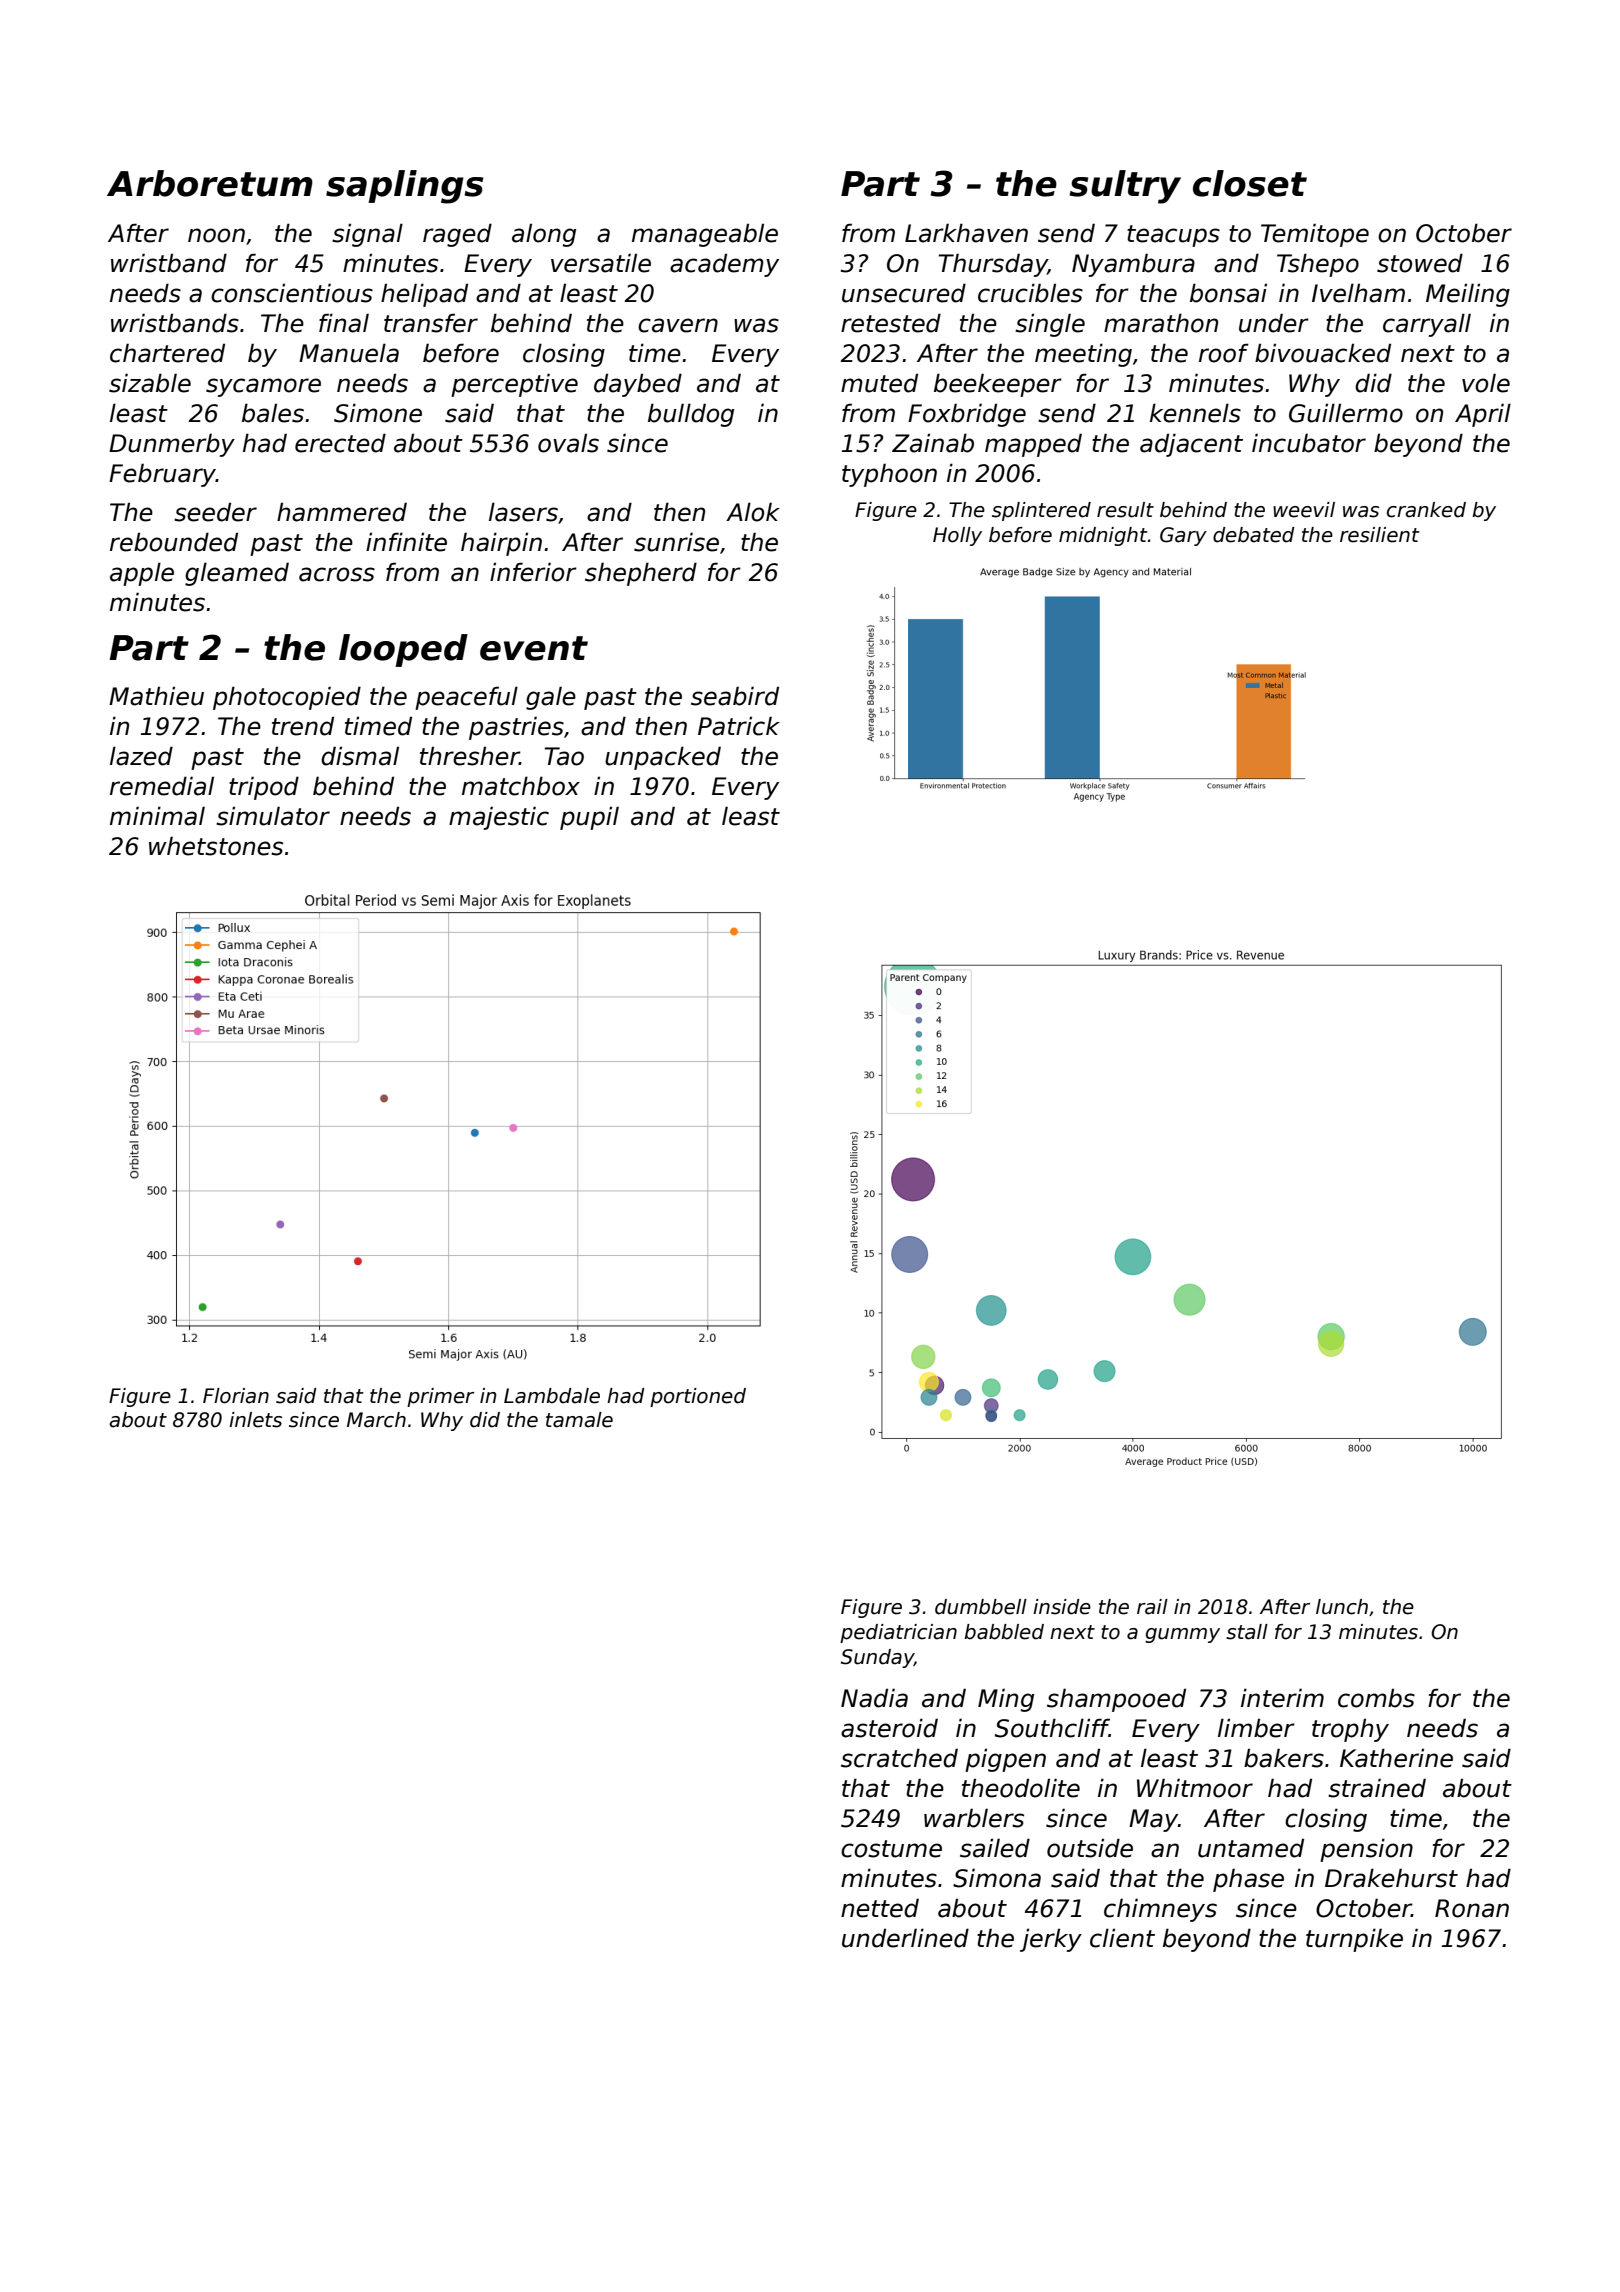  What do you see at coordinates (1247, 1632) in the page?
I see `stall` at bounding box center [1247, 1632].
